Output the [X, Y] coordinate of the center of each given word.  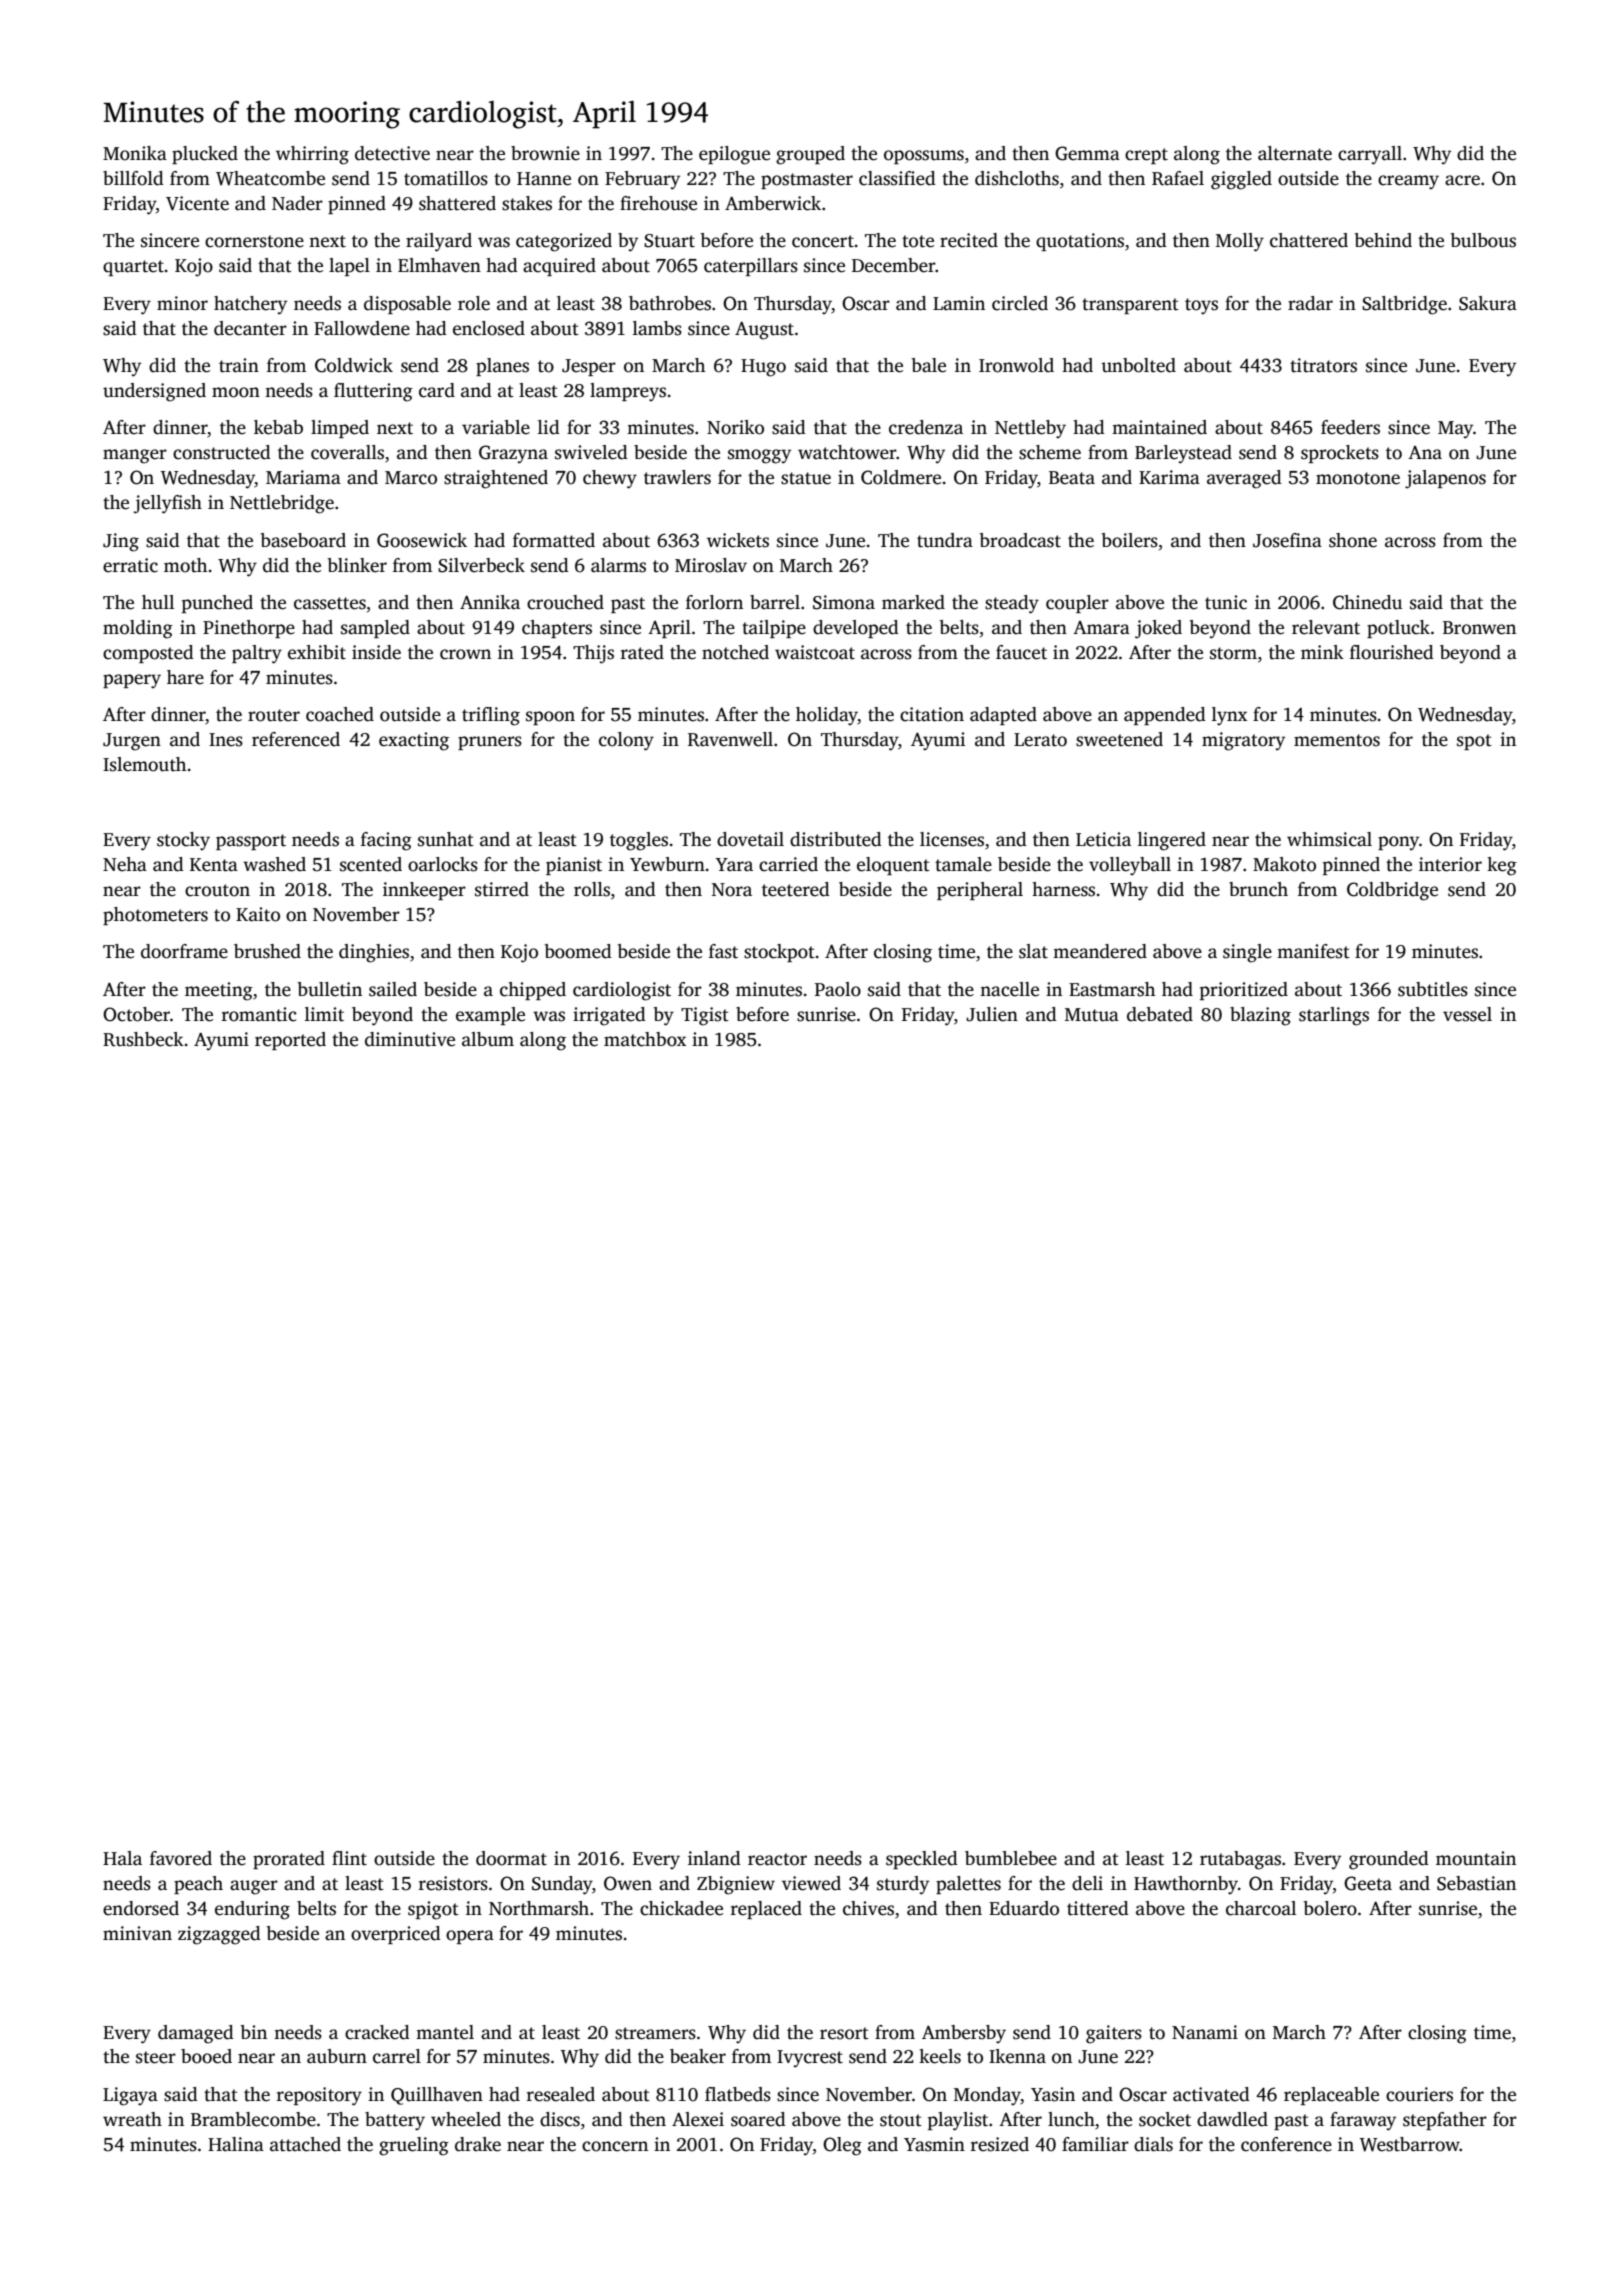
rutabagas [1240, 1860]
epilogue [734, 155]
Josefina [1287, 540]
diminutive [410, 1039]
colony [626, 741]
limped [340, 429]
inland [714, 1858]
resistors [453, 1883]
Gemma [1087, 153]
